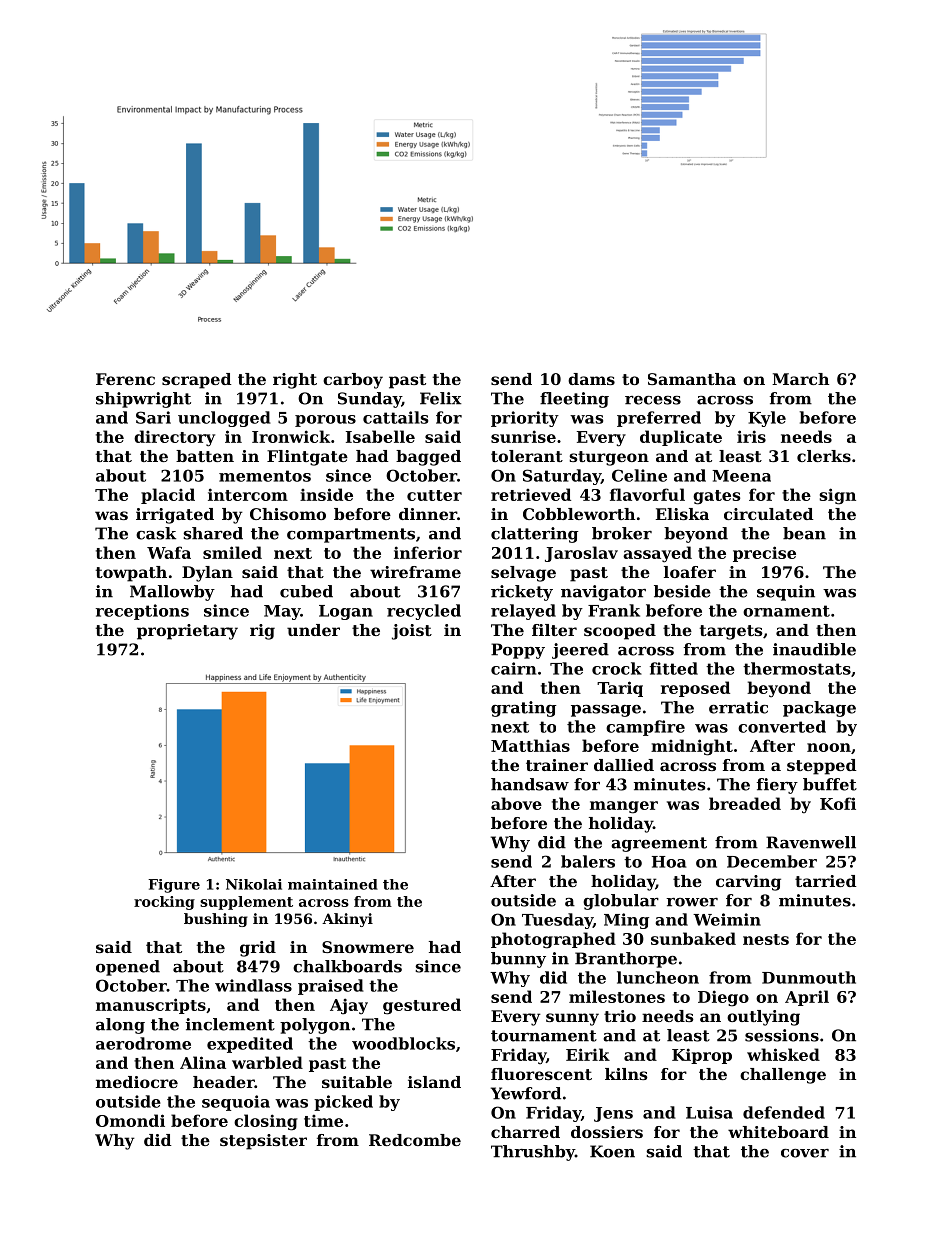 Image resolution: width=952 pixels, height=1233 pixels. I want to click on dams, so click(591, 379).
